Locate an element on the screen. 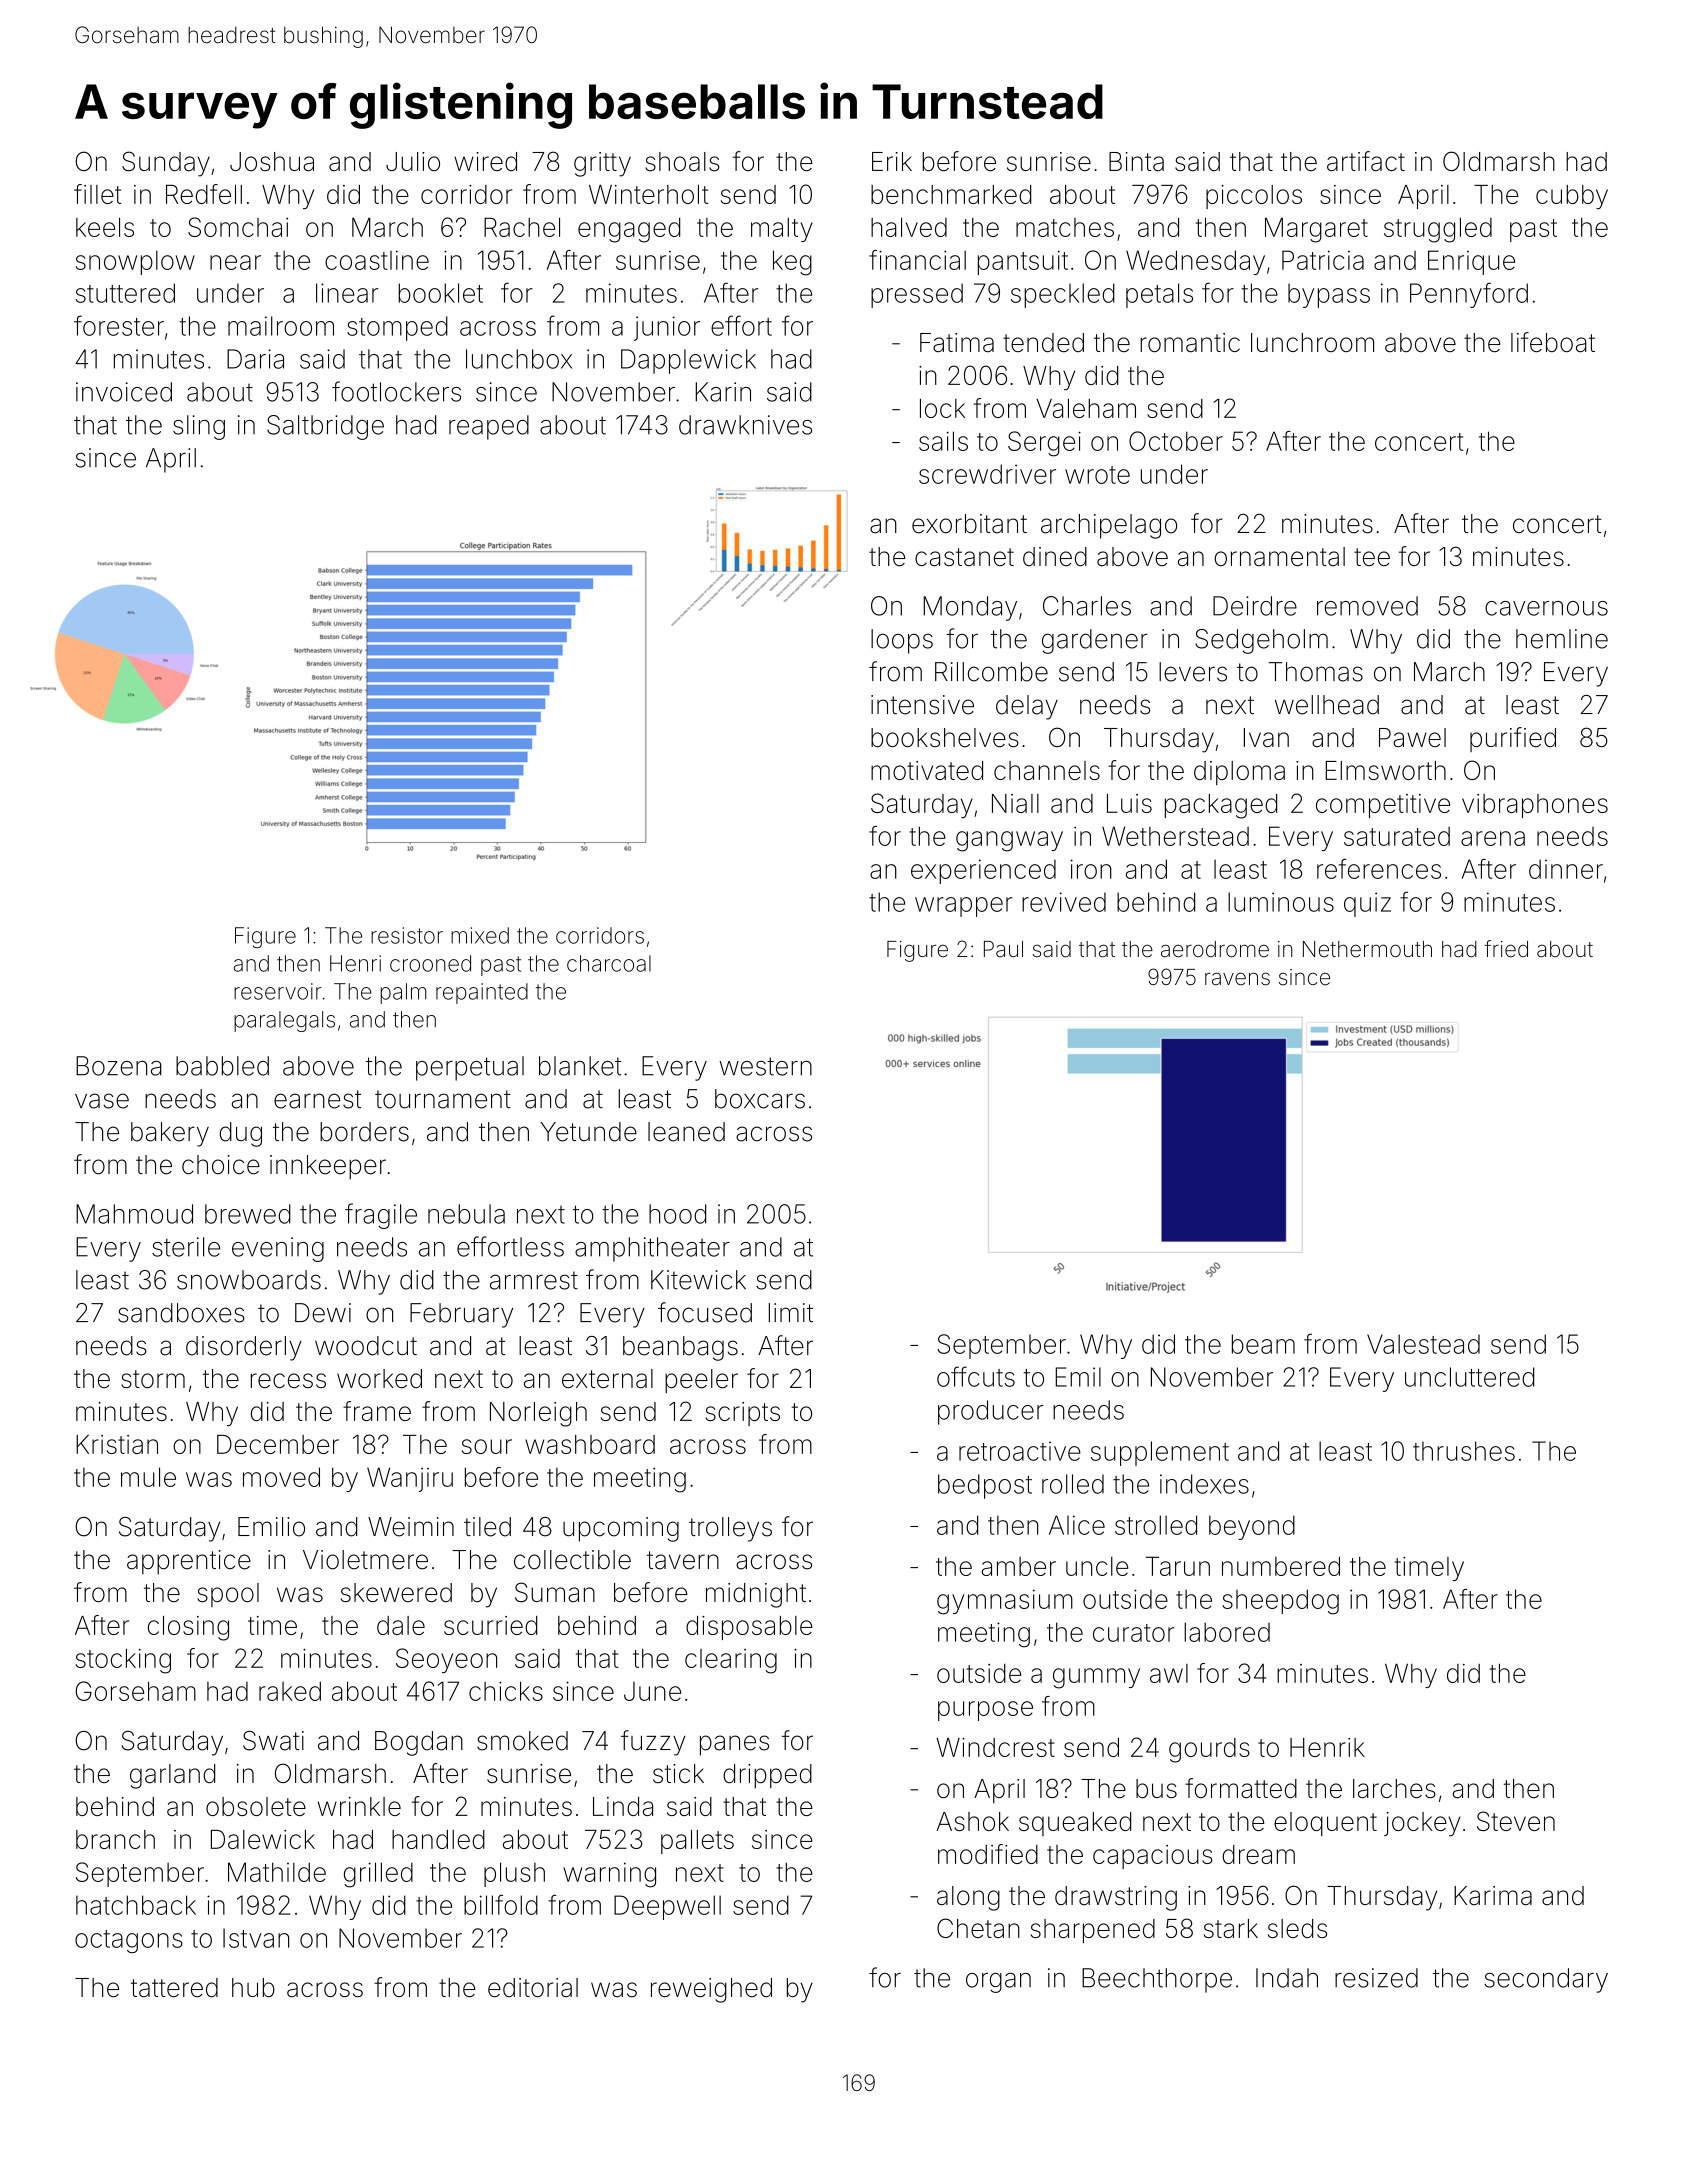  dinner is located at coordinates (1566, 869).
